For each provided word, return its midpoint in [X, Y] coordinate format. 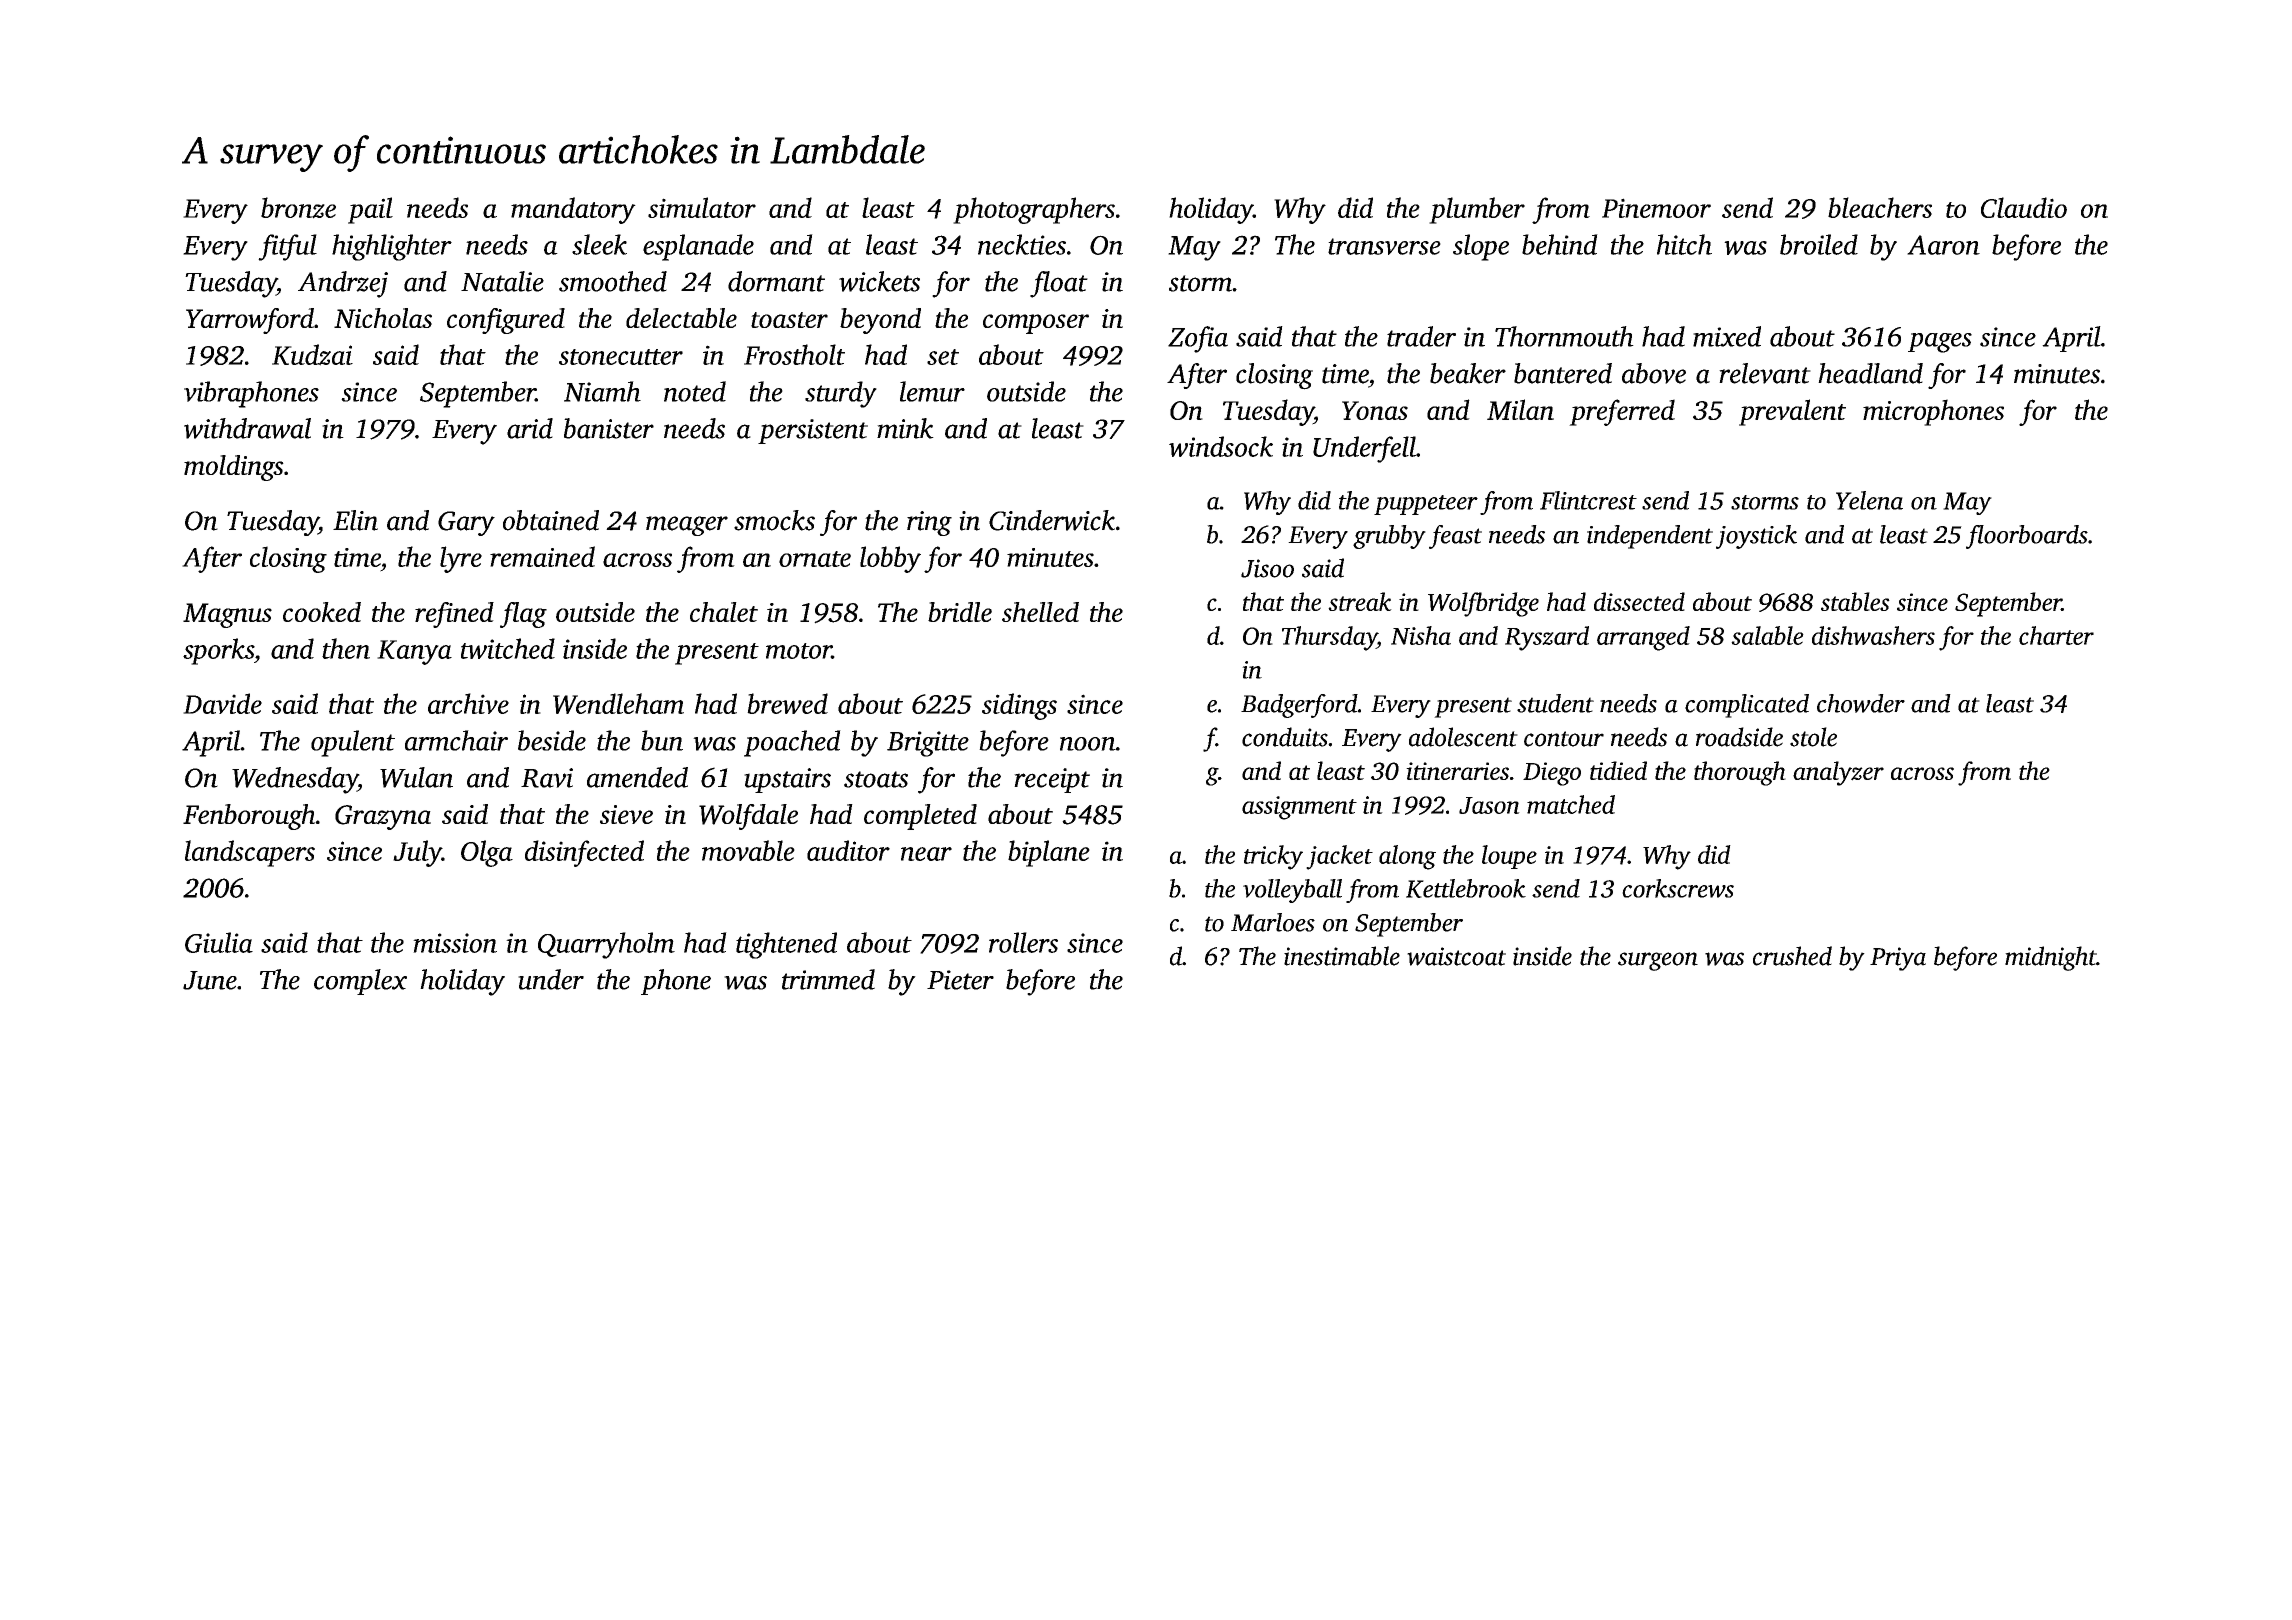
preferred [1622, 412]
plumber [1477, 210]
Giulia [219, 942]
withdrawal [247, 428]
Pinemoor [1656, 208]
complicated [1747, 706]
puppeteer [1426, 505]
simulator [702, 207]
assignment [1299, 808]
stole [1813, 737]
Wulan [416, 777]
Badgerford [1299, 706]
